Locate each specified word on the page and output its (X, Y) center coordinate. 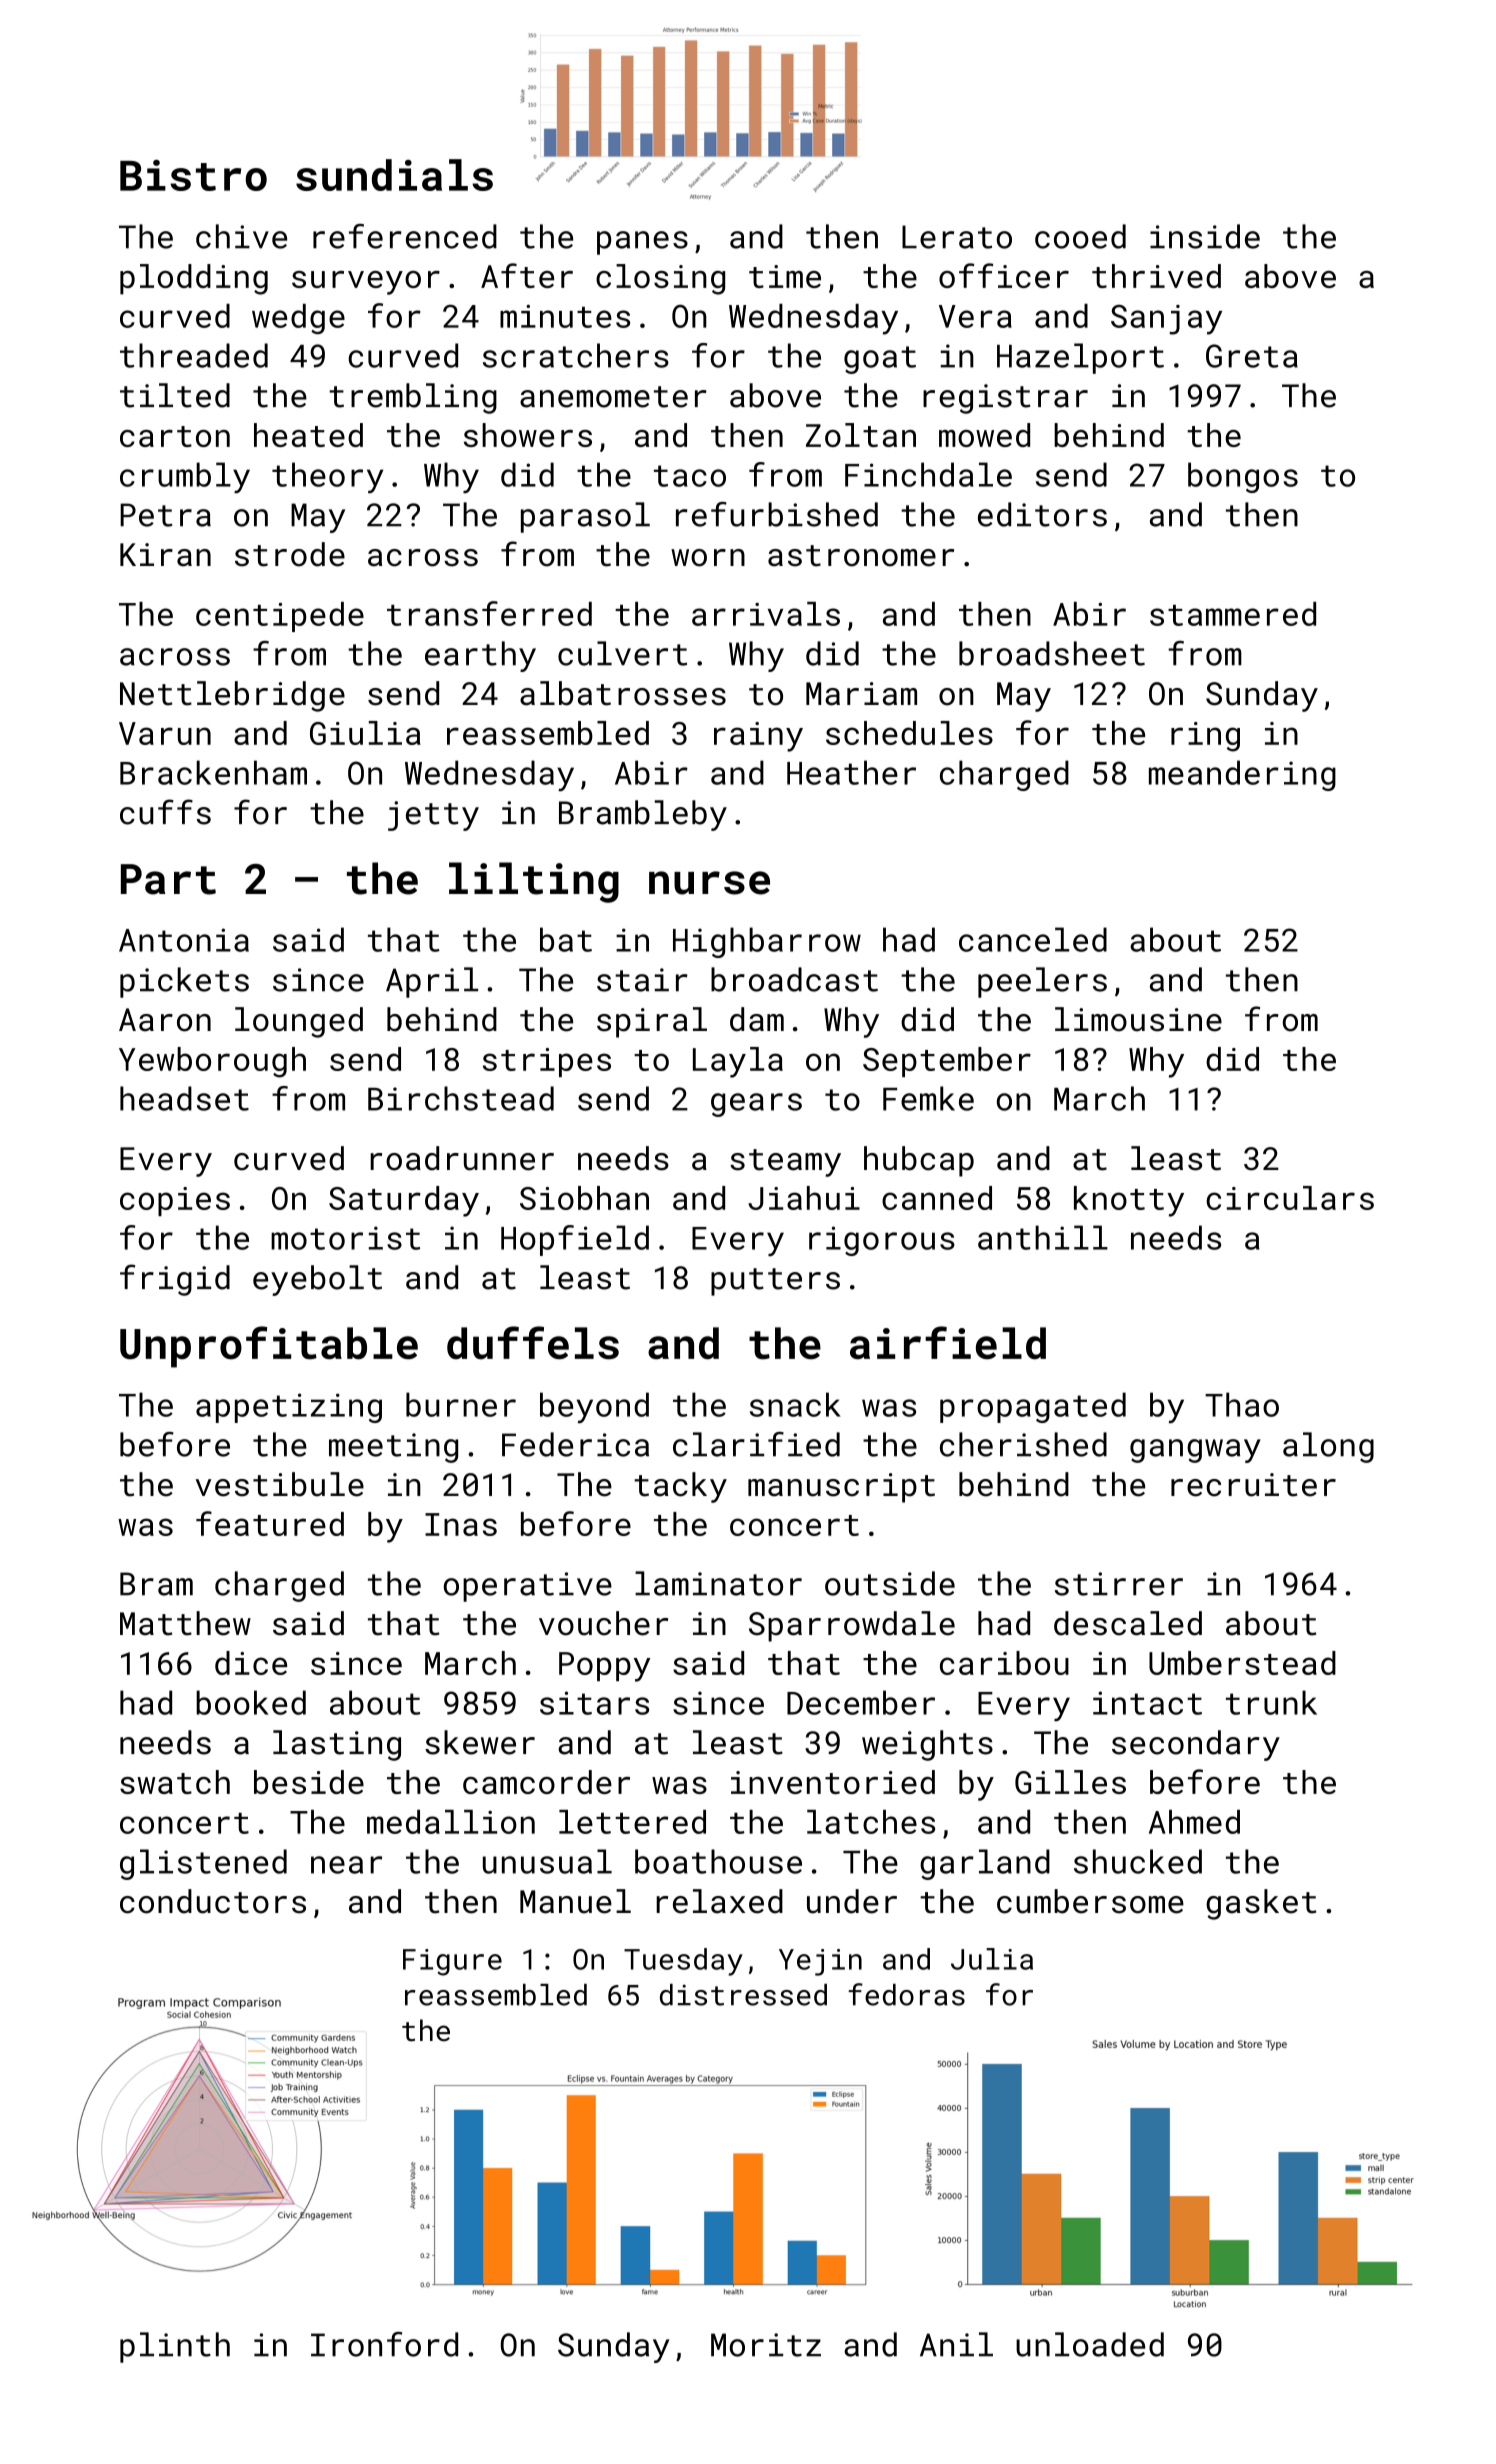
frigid (175, 1280)
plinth (175, 2347)
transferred (489, 613)
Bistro (193, 175)
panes (642, 243)
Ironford (384, 2344)
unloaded (1090, 2344)
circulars (1290, 1198)
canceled (1033, 939)
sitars (594, 1703)
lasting (337, 1745)
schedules (909, 733)
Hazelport (1080, 358)
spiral (652, 1022)
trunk (1271, 1702)
